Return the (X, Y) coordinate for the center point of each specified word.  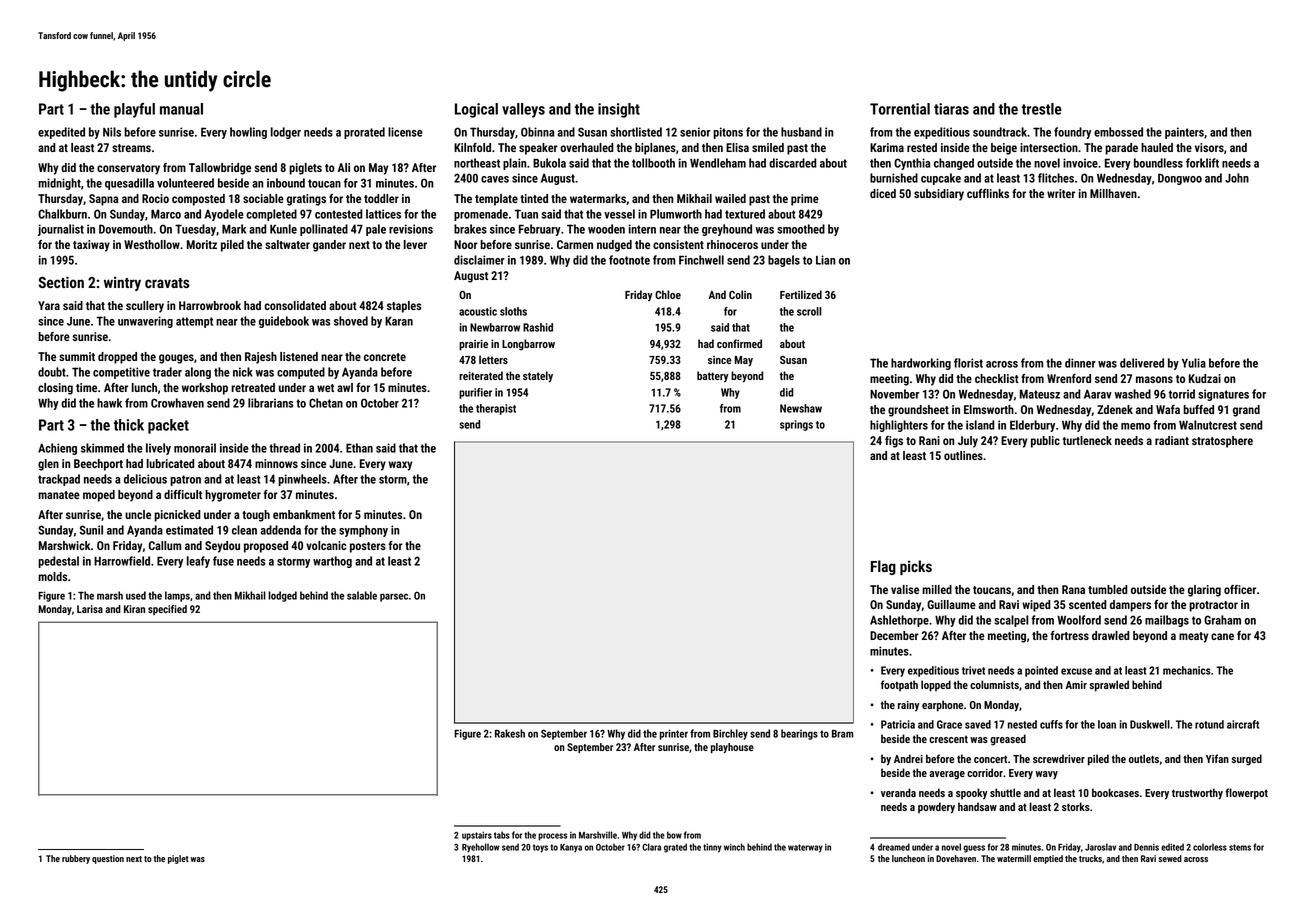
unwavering (145, 322)
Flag (883, 567)
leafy (198, 562)
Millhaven (1113, 193)
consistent (678, 244)
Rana (1073, 589)
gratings (306, 200)
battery (713, 377)
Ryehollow (481, 848)
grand (1246, 411)
